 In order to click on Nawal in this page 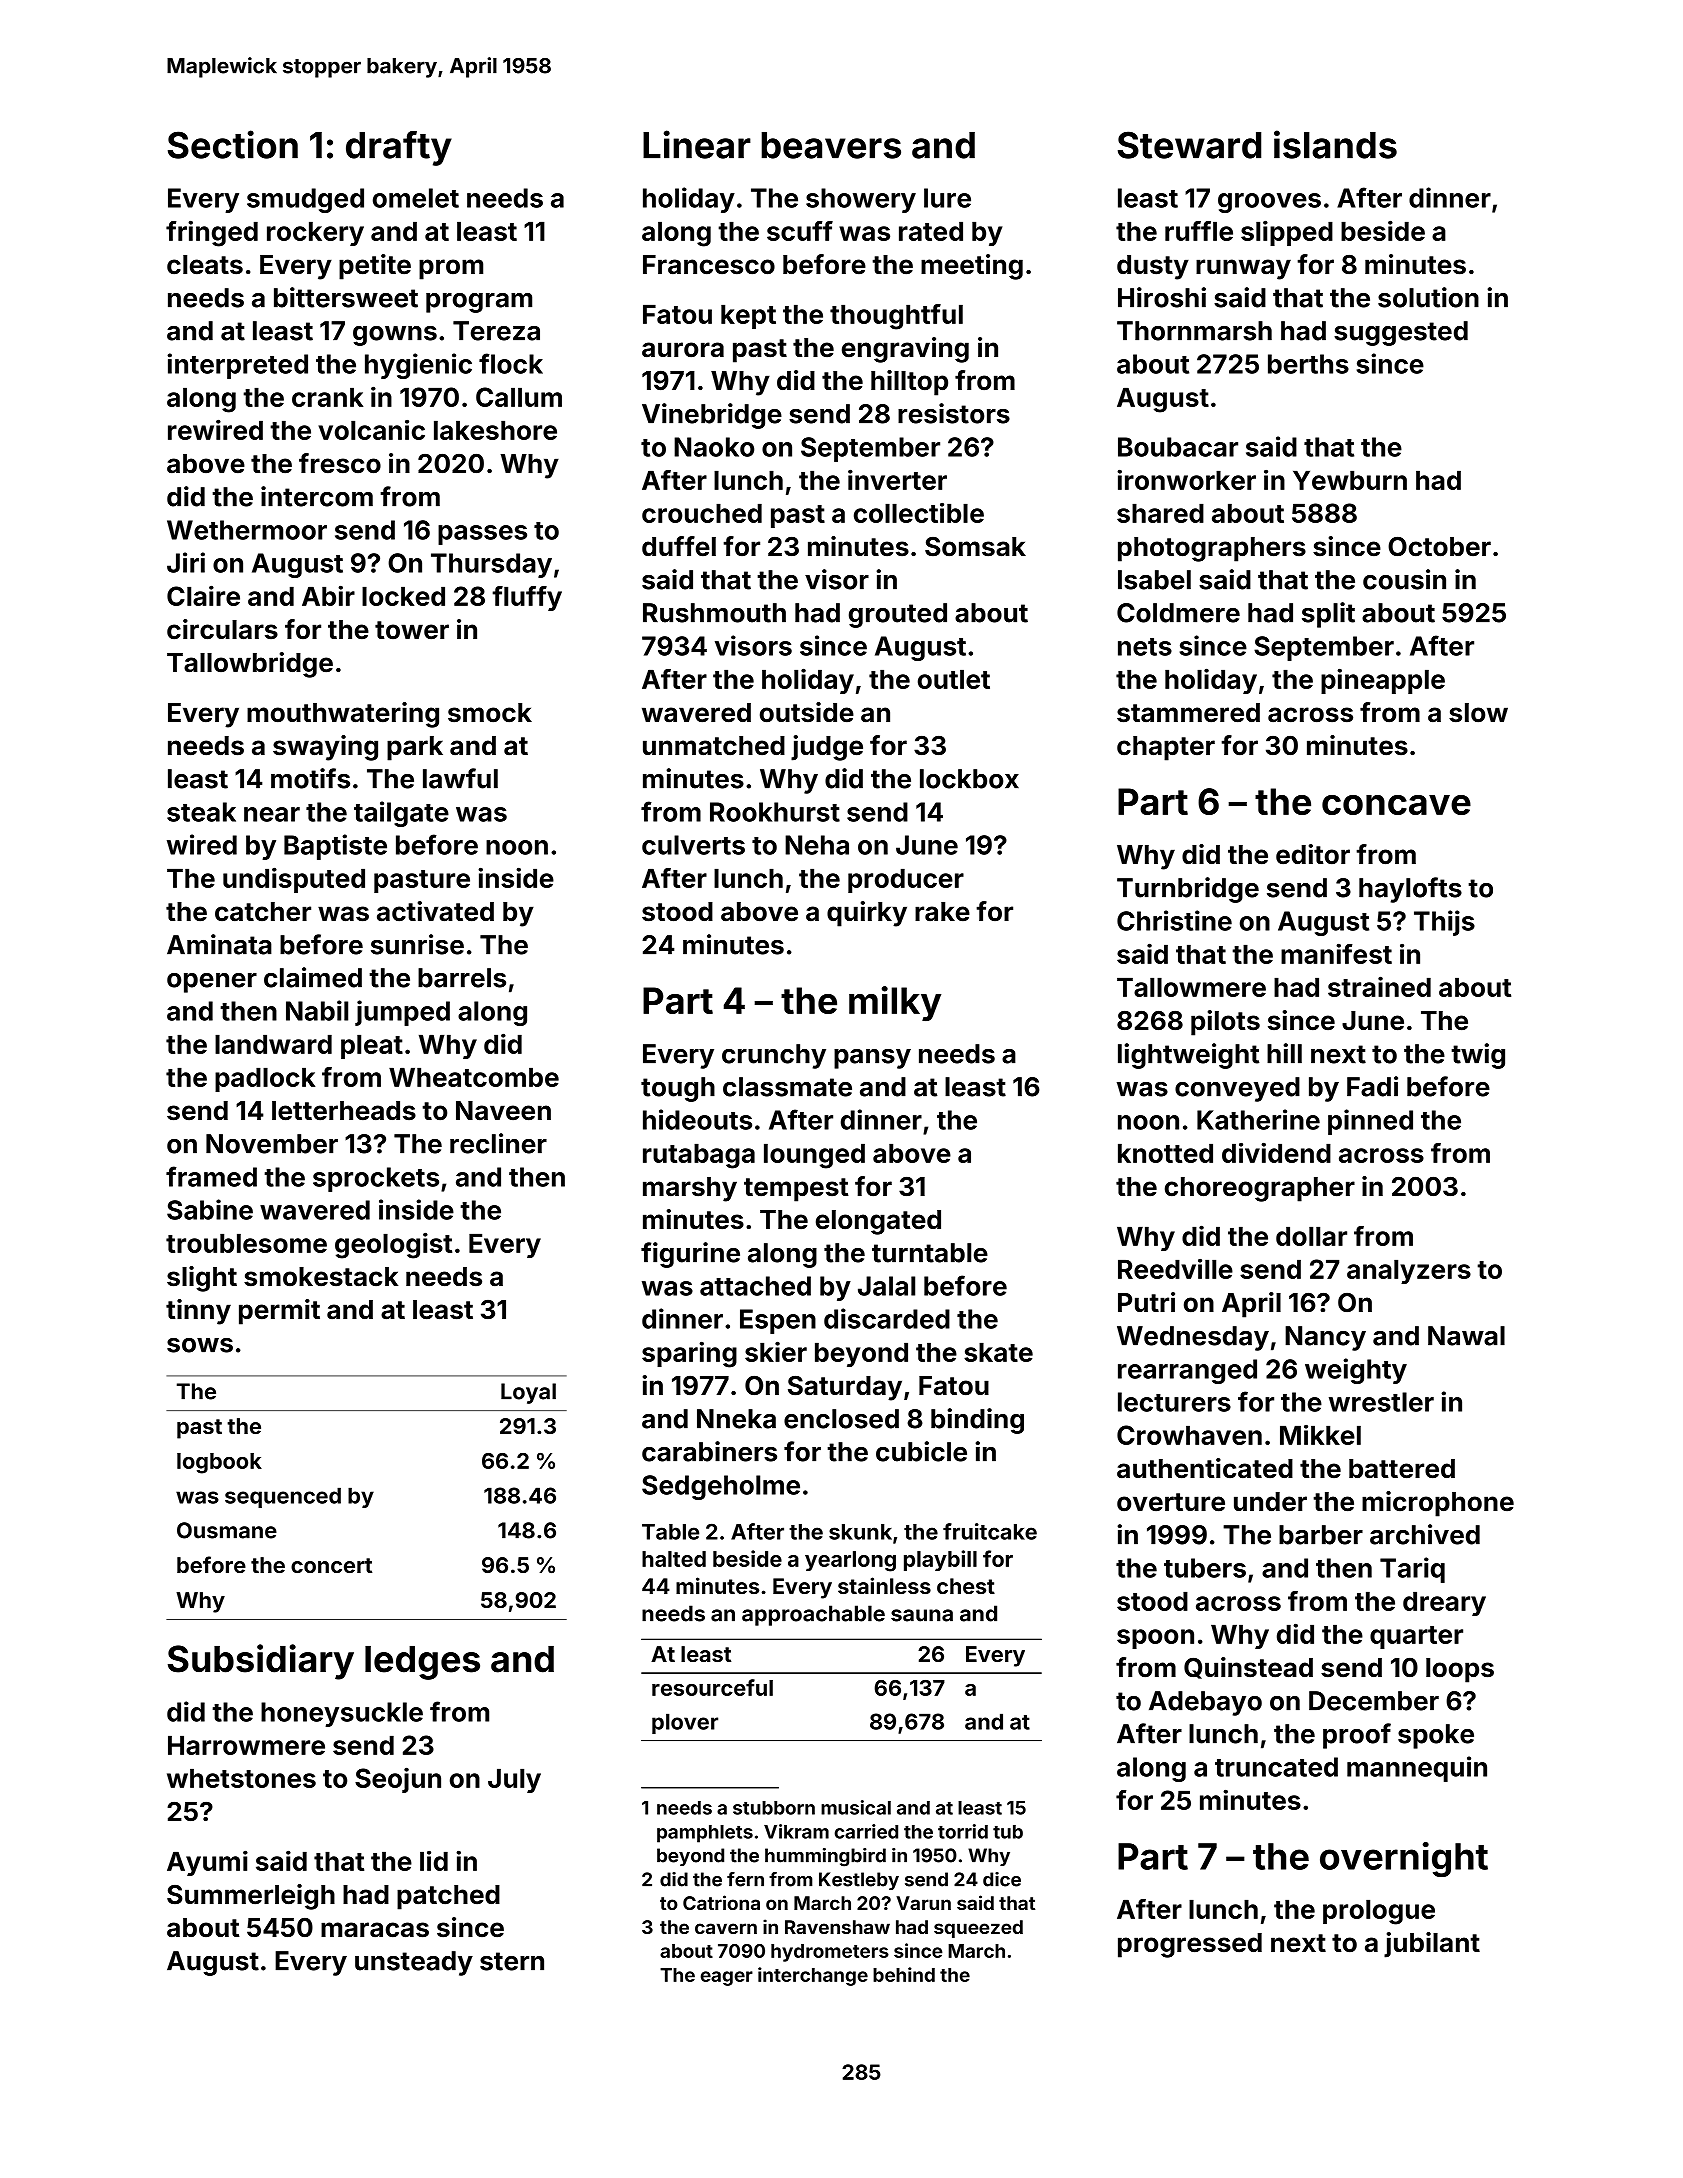, I will do `click(1466, 1336)`.
